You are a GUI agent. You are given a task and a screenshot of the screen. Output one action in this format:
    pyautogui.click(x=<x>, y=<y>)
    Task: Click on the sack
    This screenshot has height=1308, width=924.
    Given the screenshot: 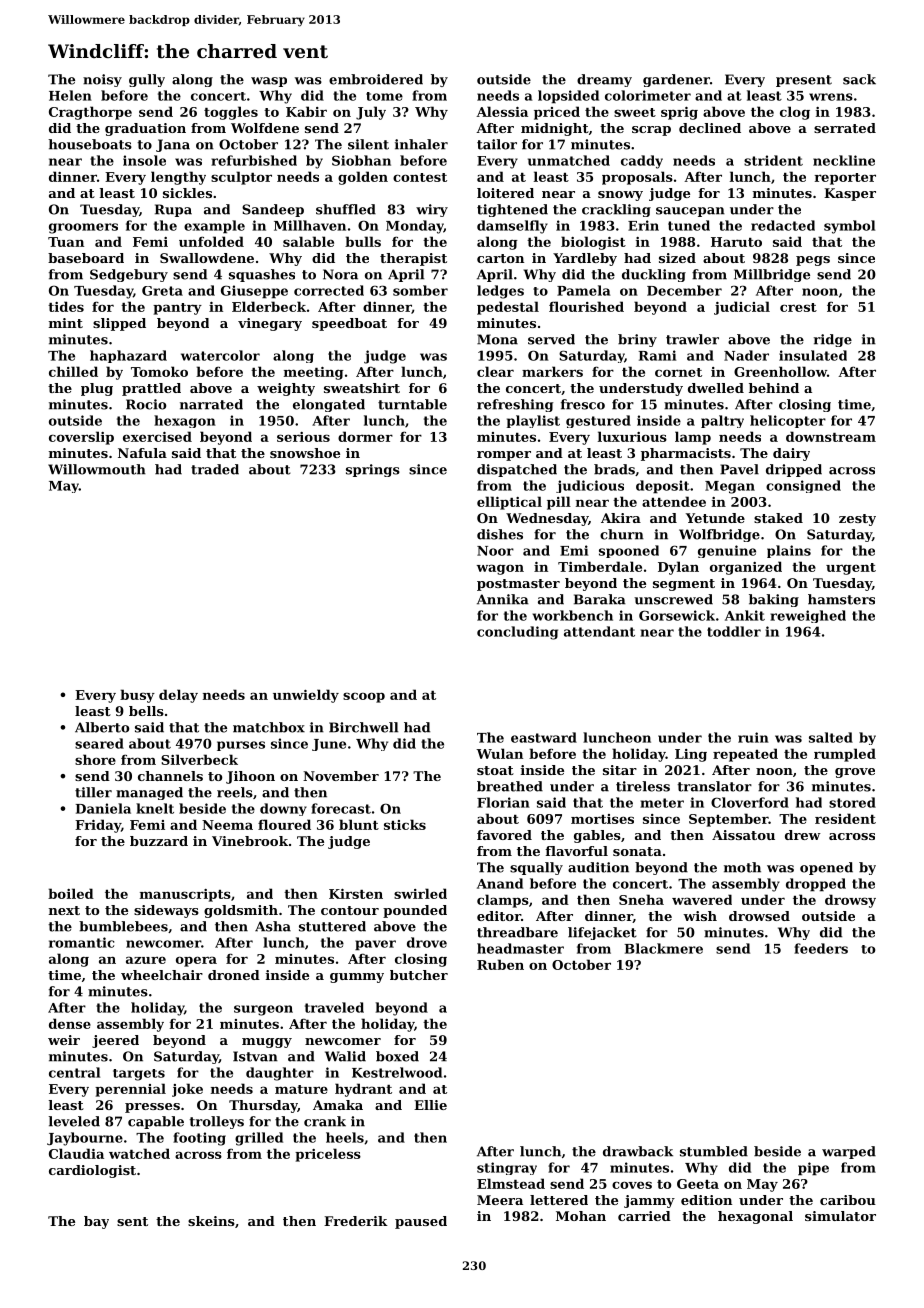 What is the action you would take?
    pyautogui.click(x=859, y=79)
